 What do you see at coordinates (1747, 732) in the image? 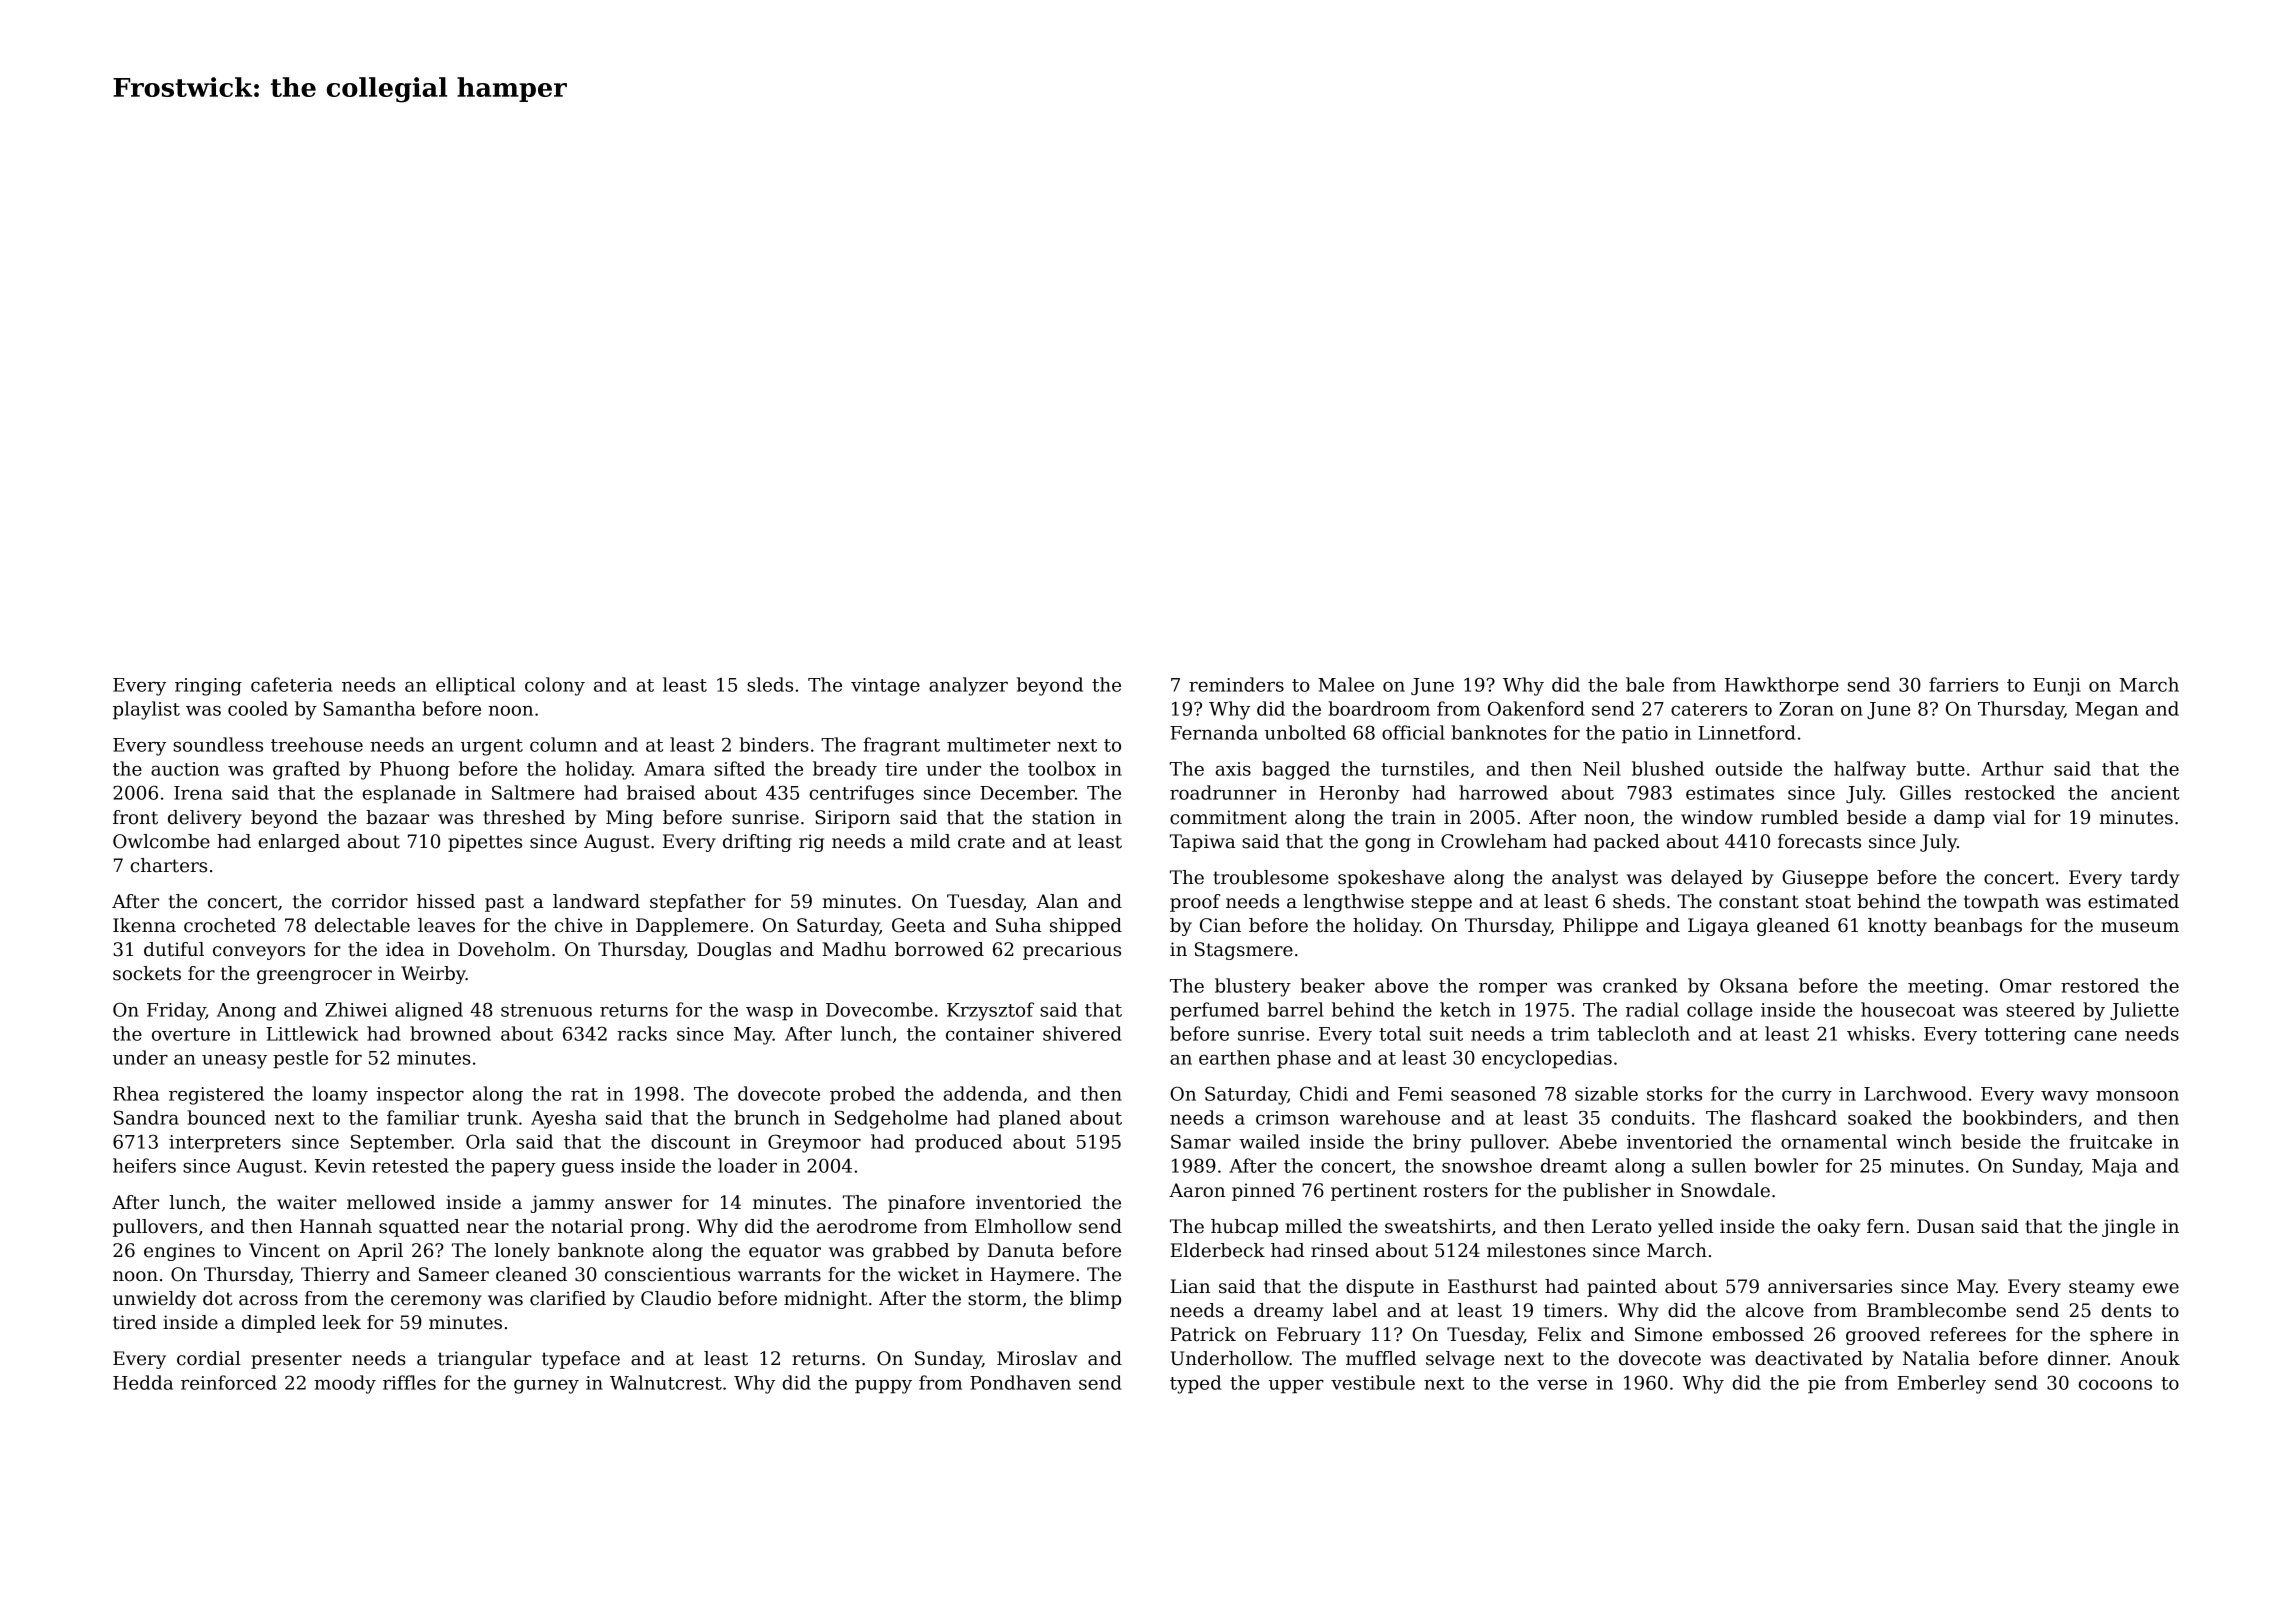
I see `Linnetford` at bounding box center [1747, 732].
